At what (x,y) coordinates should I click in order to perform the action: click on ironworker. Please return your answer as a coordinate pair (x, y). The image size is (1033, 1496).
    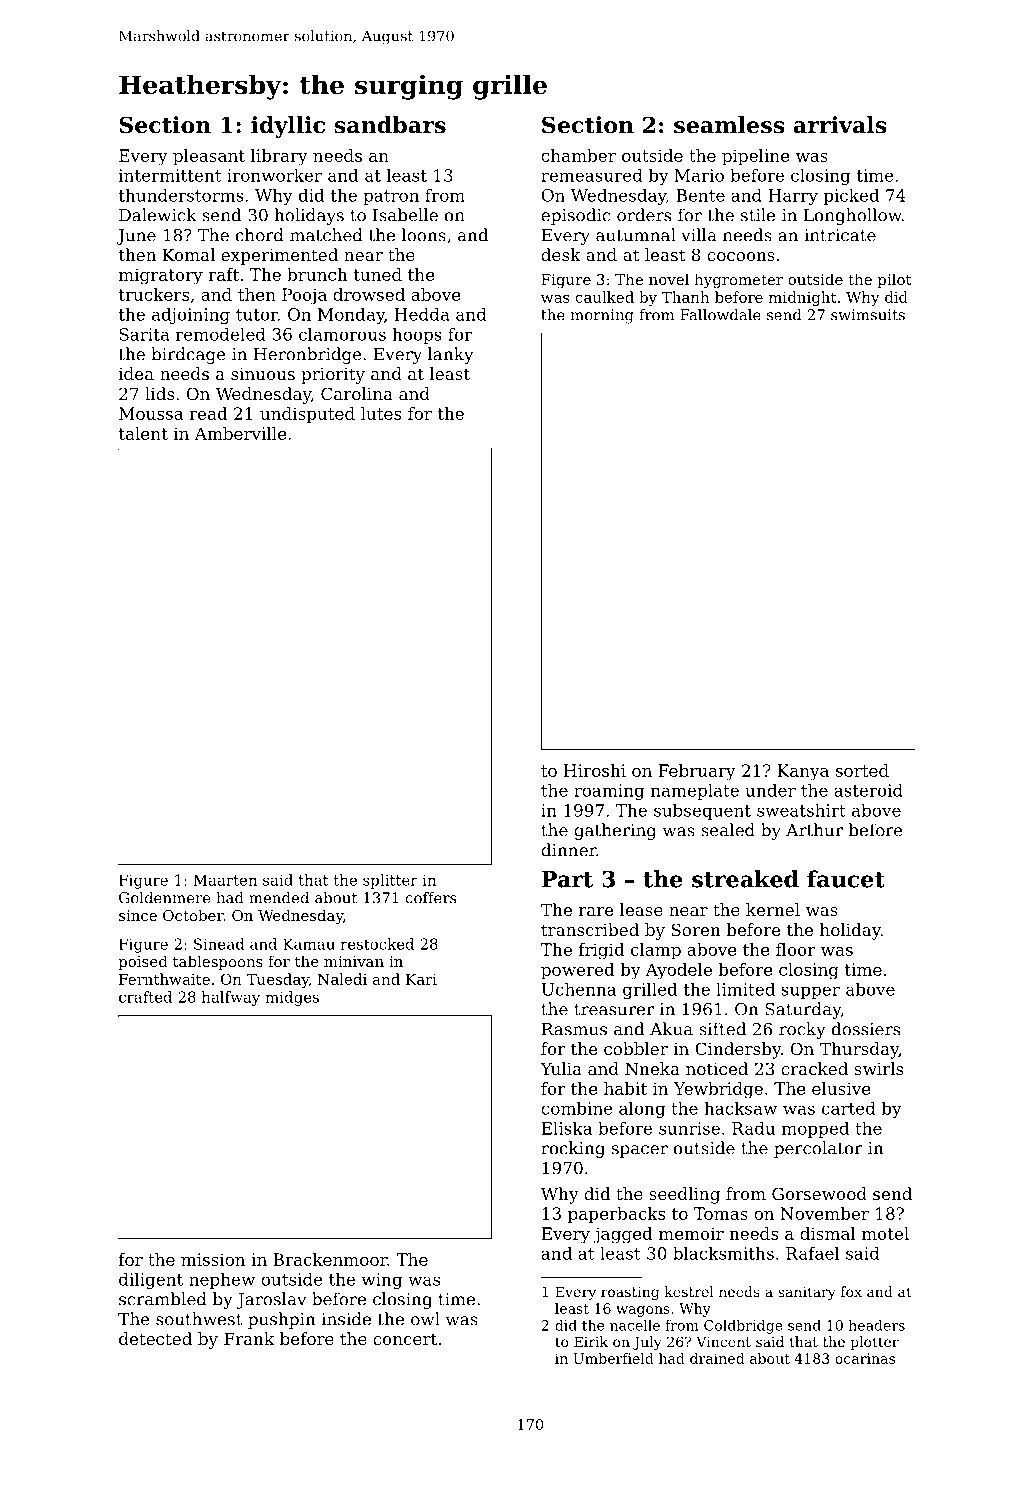
    Looking at the image, I should click on (274, 175).
